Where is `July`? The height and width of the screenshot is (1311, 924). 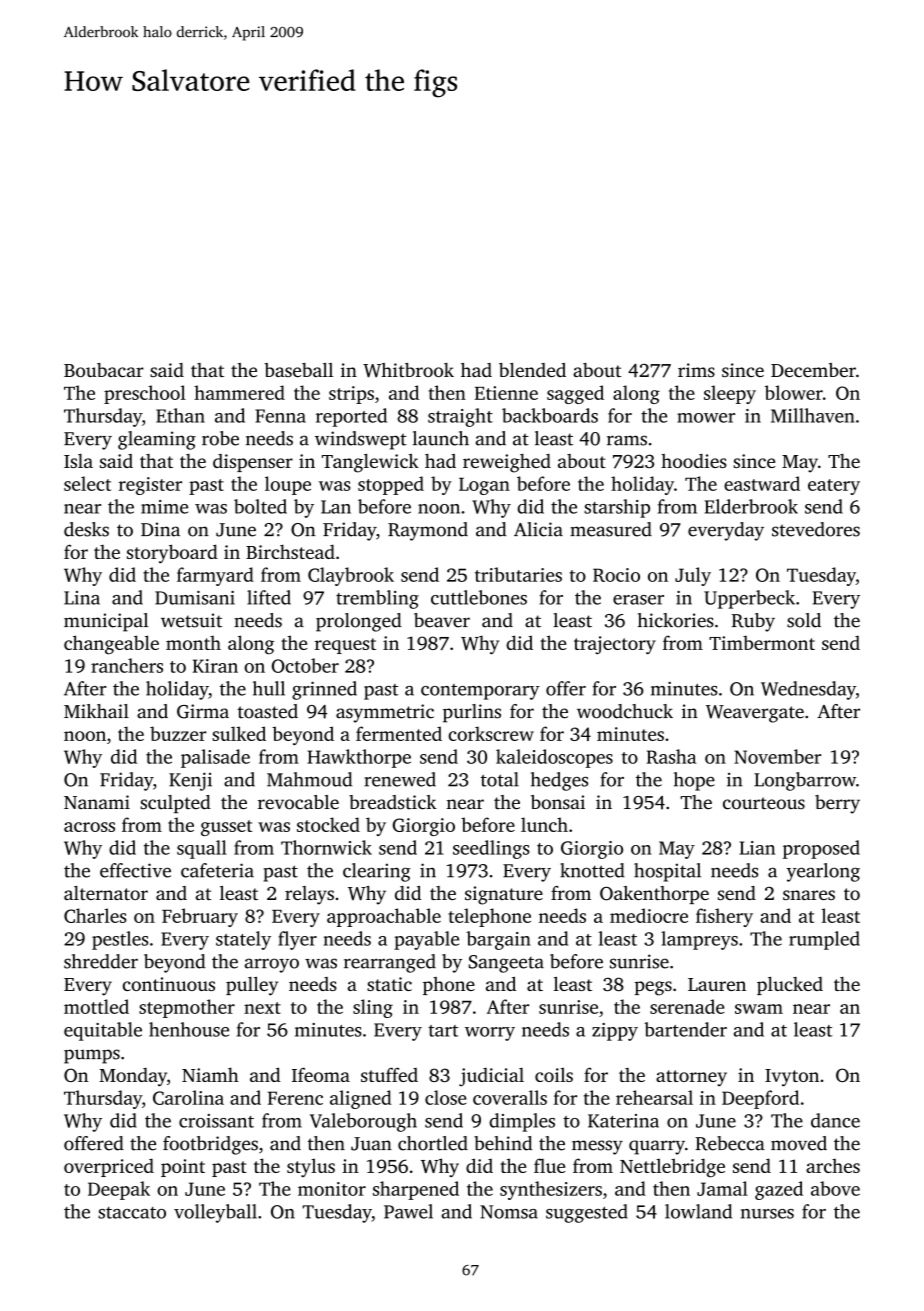
July is located at coordinates (693, 576).
